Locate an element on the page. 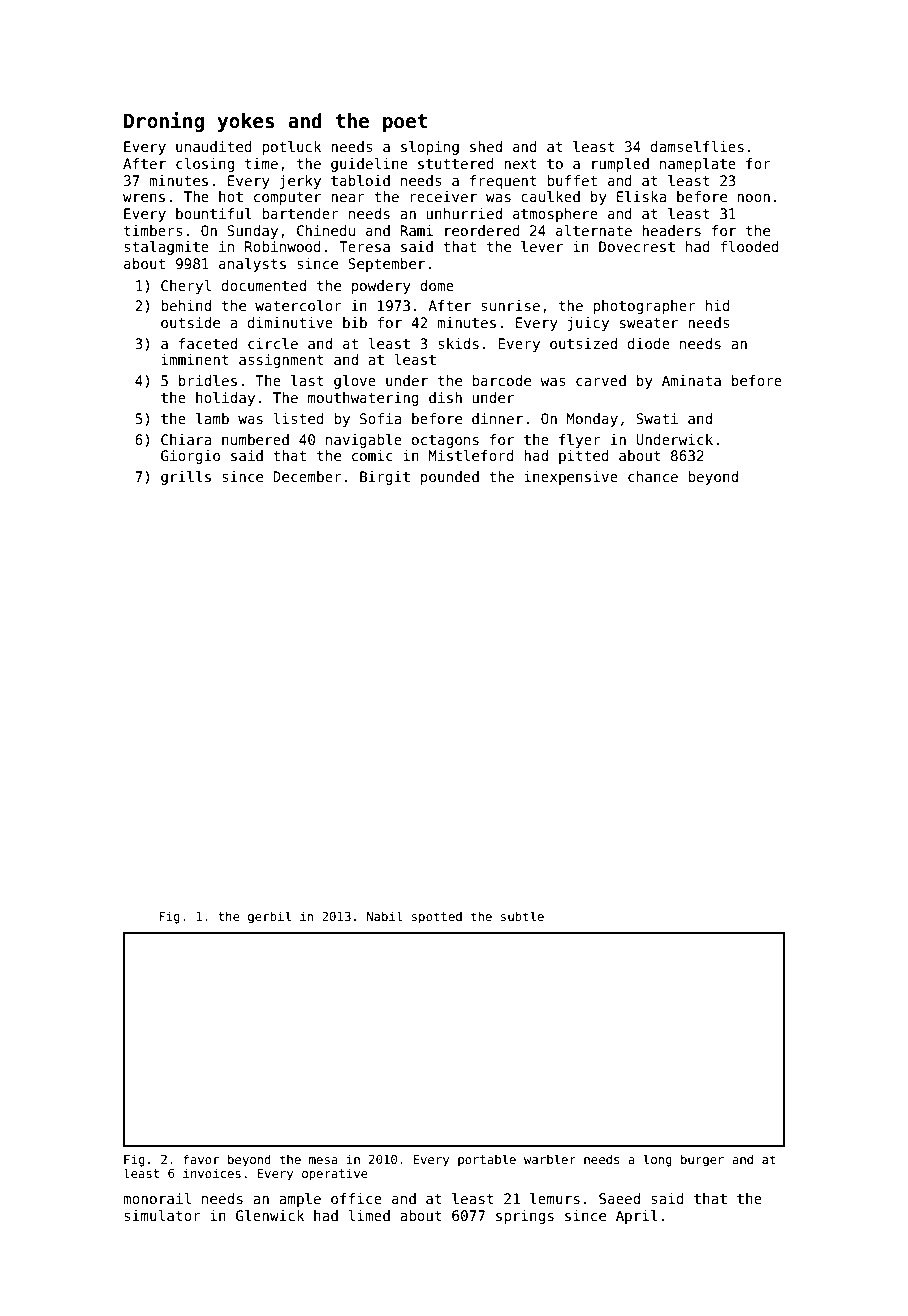 This document has width=908, height=1316. springs is located at coordinates (525, 1217).
